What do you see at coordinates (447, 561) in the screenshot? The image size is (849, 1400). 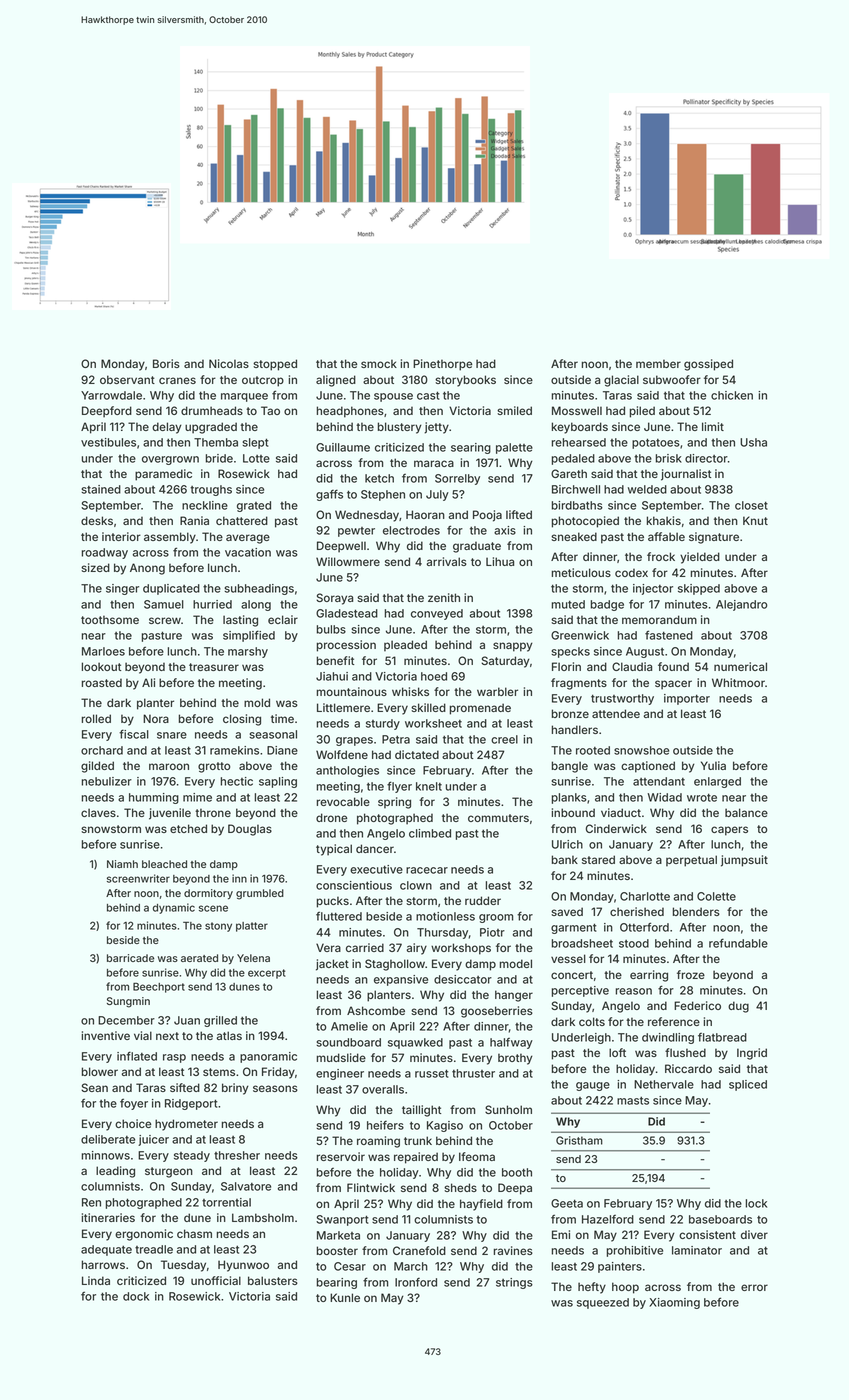 I see `arrivals` at bounding box center [447, 561].
